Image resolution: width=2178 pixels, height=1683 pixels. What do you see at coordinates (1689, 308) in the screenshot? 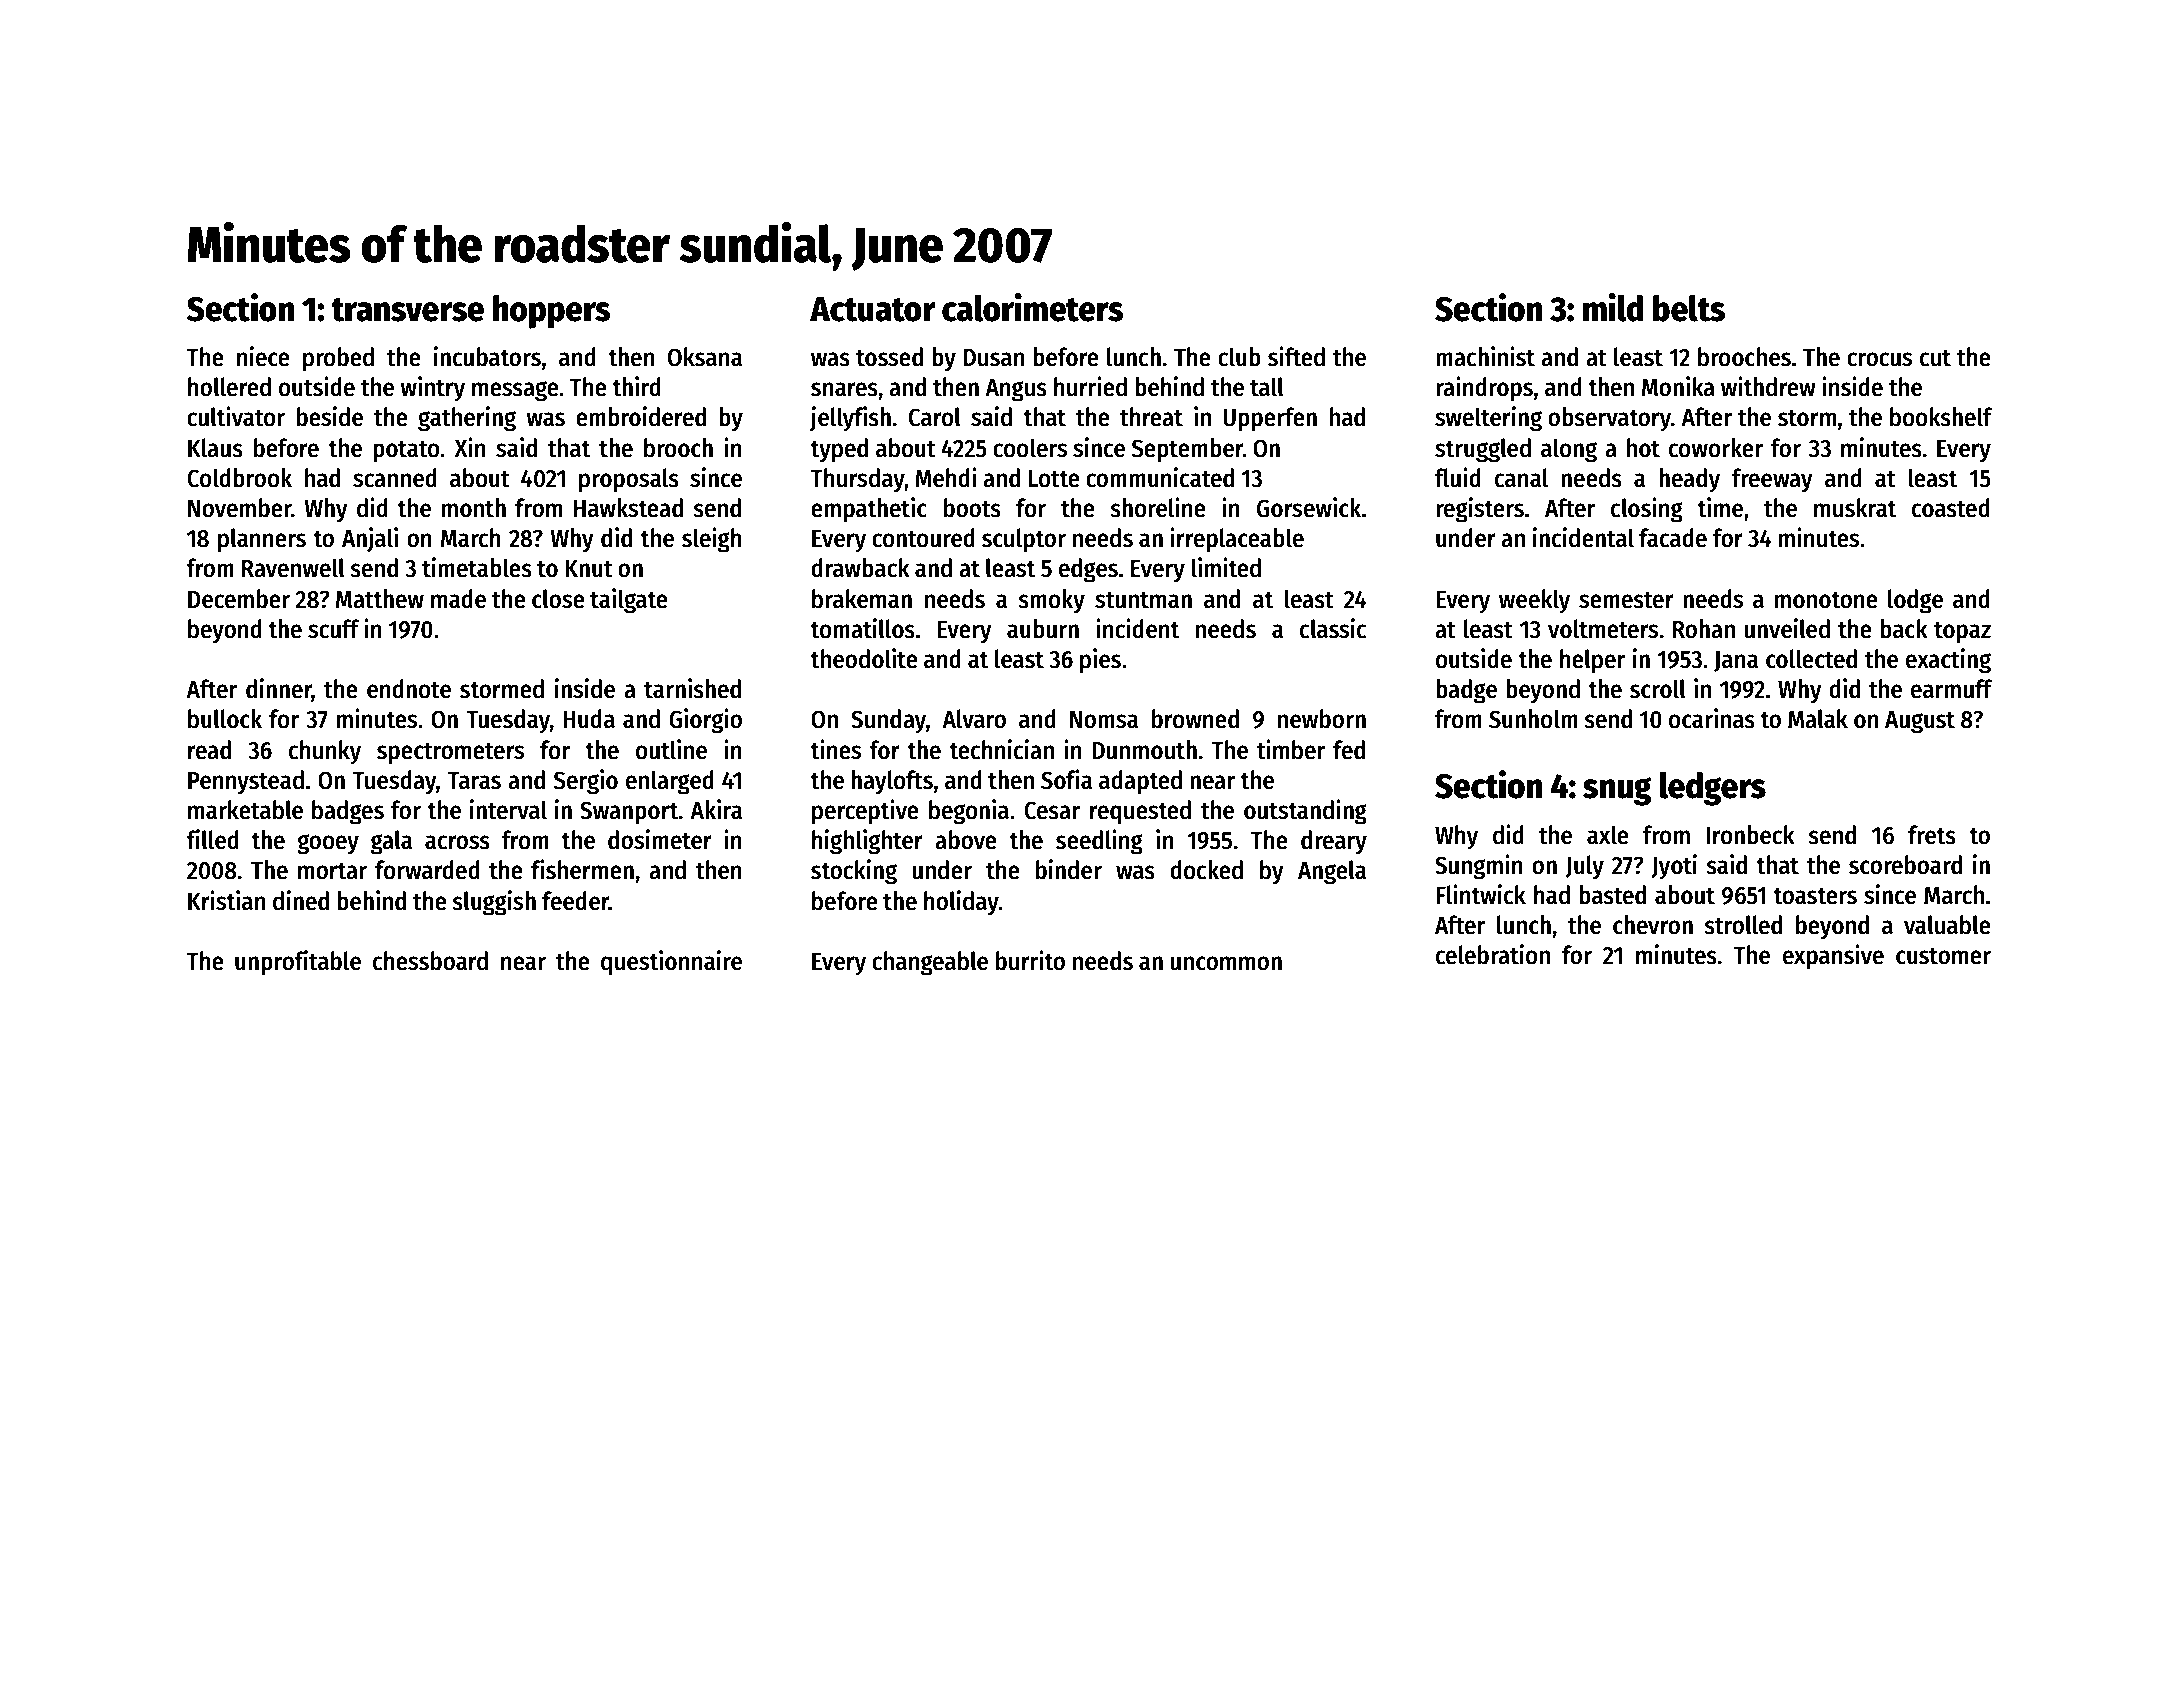
I see `belts` at bounding box center [1689, 308].
